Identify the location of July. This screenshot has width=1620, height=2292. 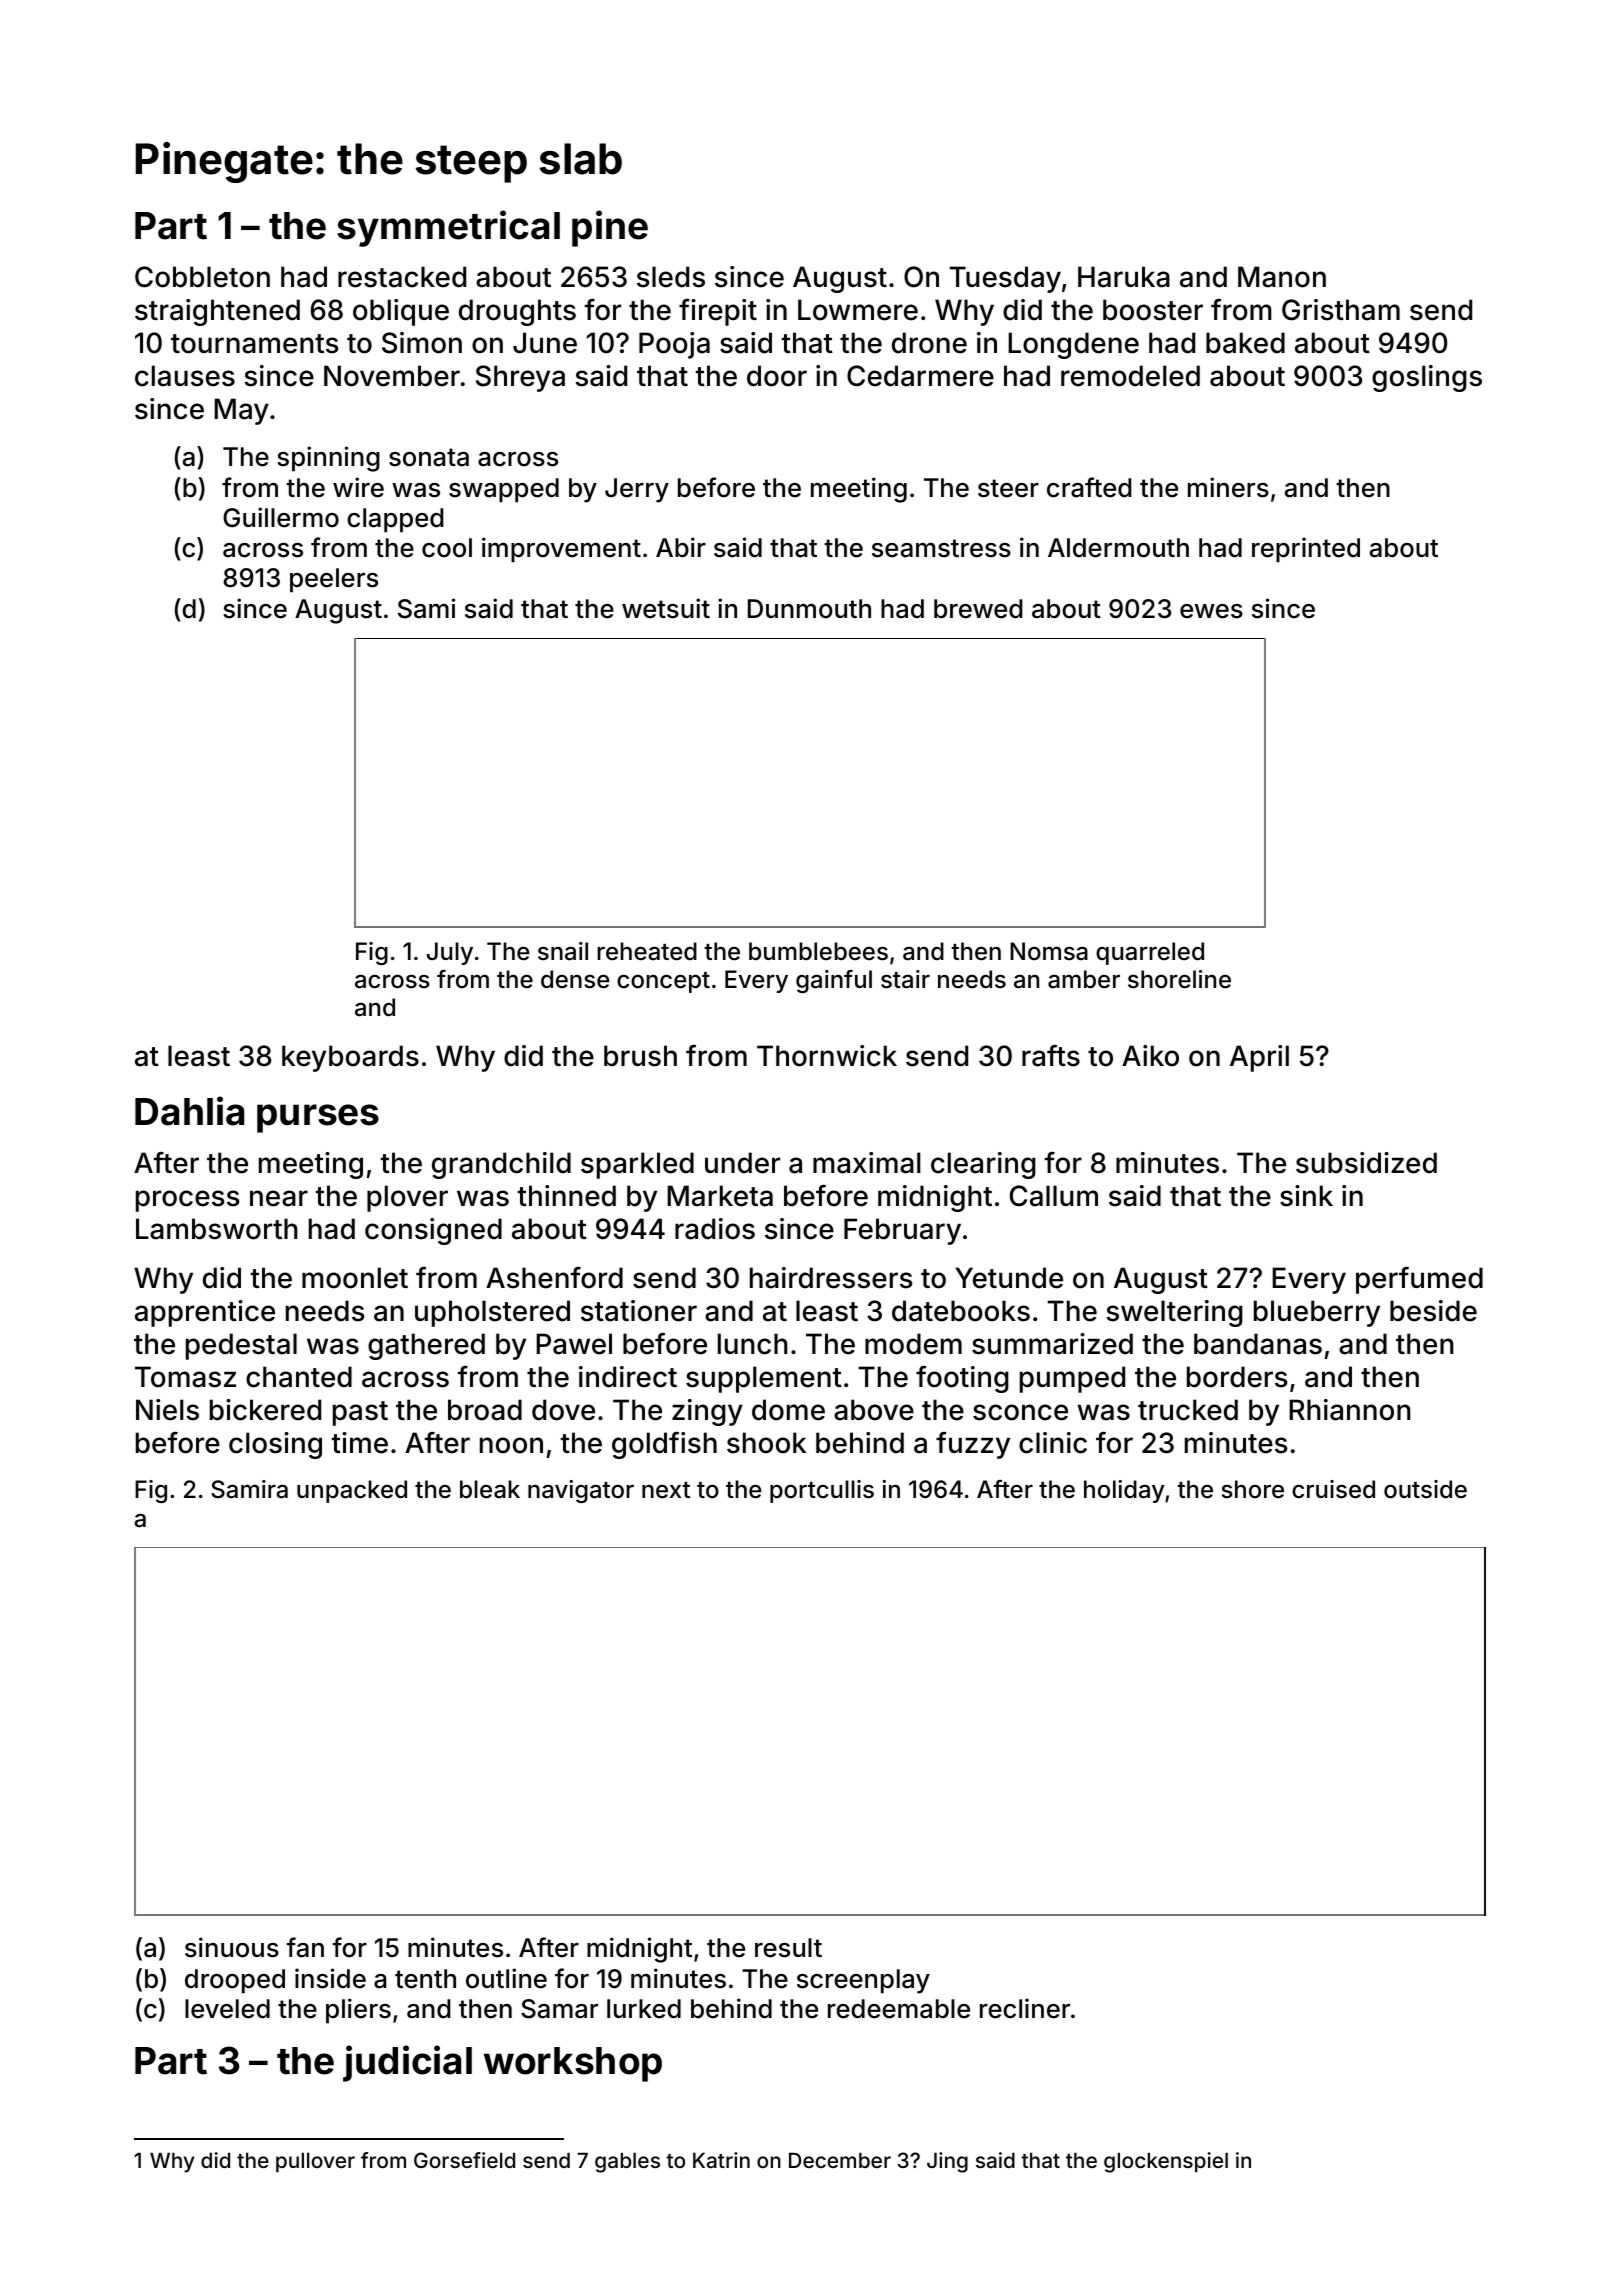
(450, 953).
